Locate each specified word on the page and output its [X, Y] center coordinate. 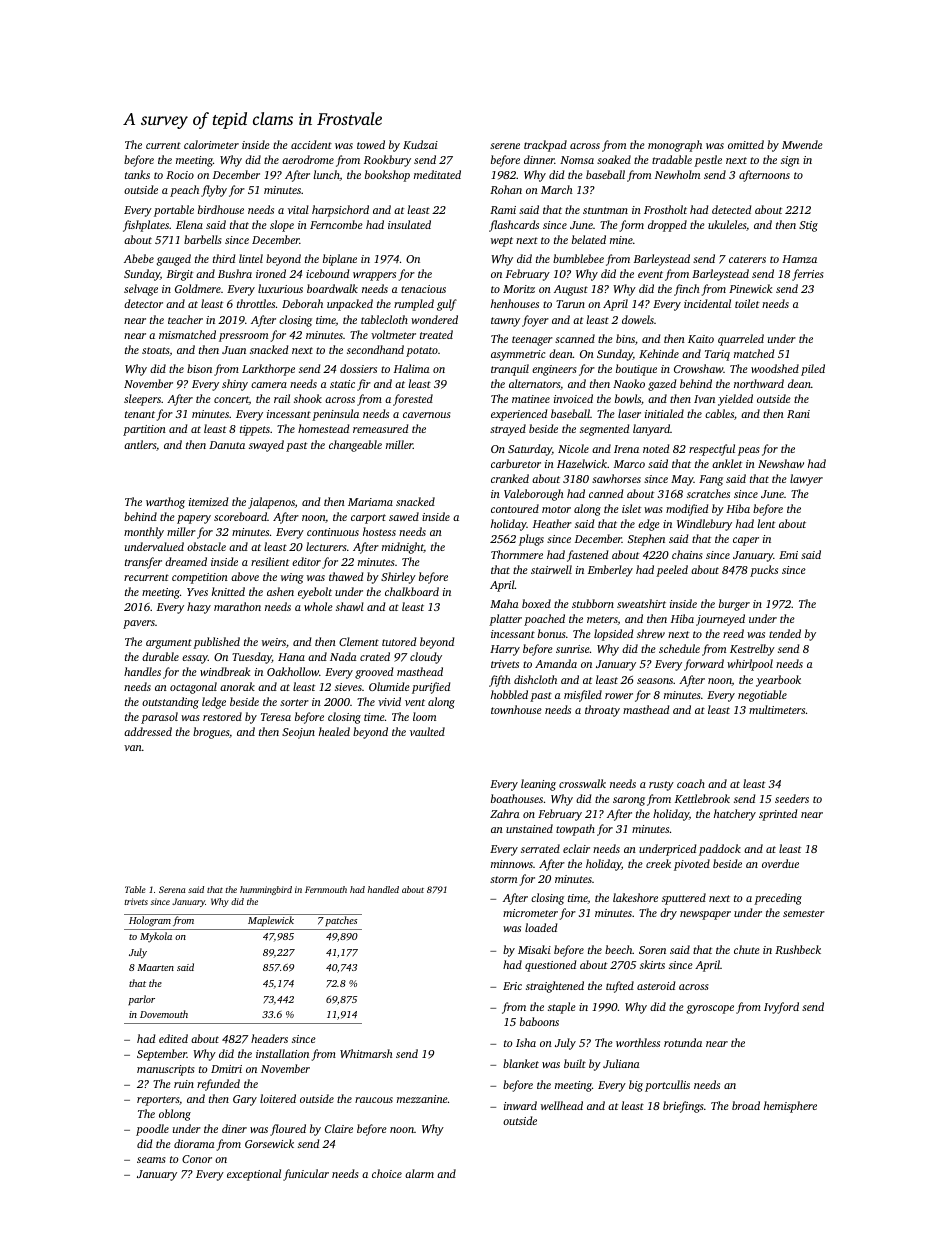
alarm [419, 1173]
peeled [672, 571]
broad [746, 1105]
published [216, 643]
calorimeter [211, 144]
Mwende [802, 144]
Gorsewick [269, 1143]
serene [505, 146]
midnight [403, 548]
